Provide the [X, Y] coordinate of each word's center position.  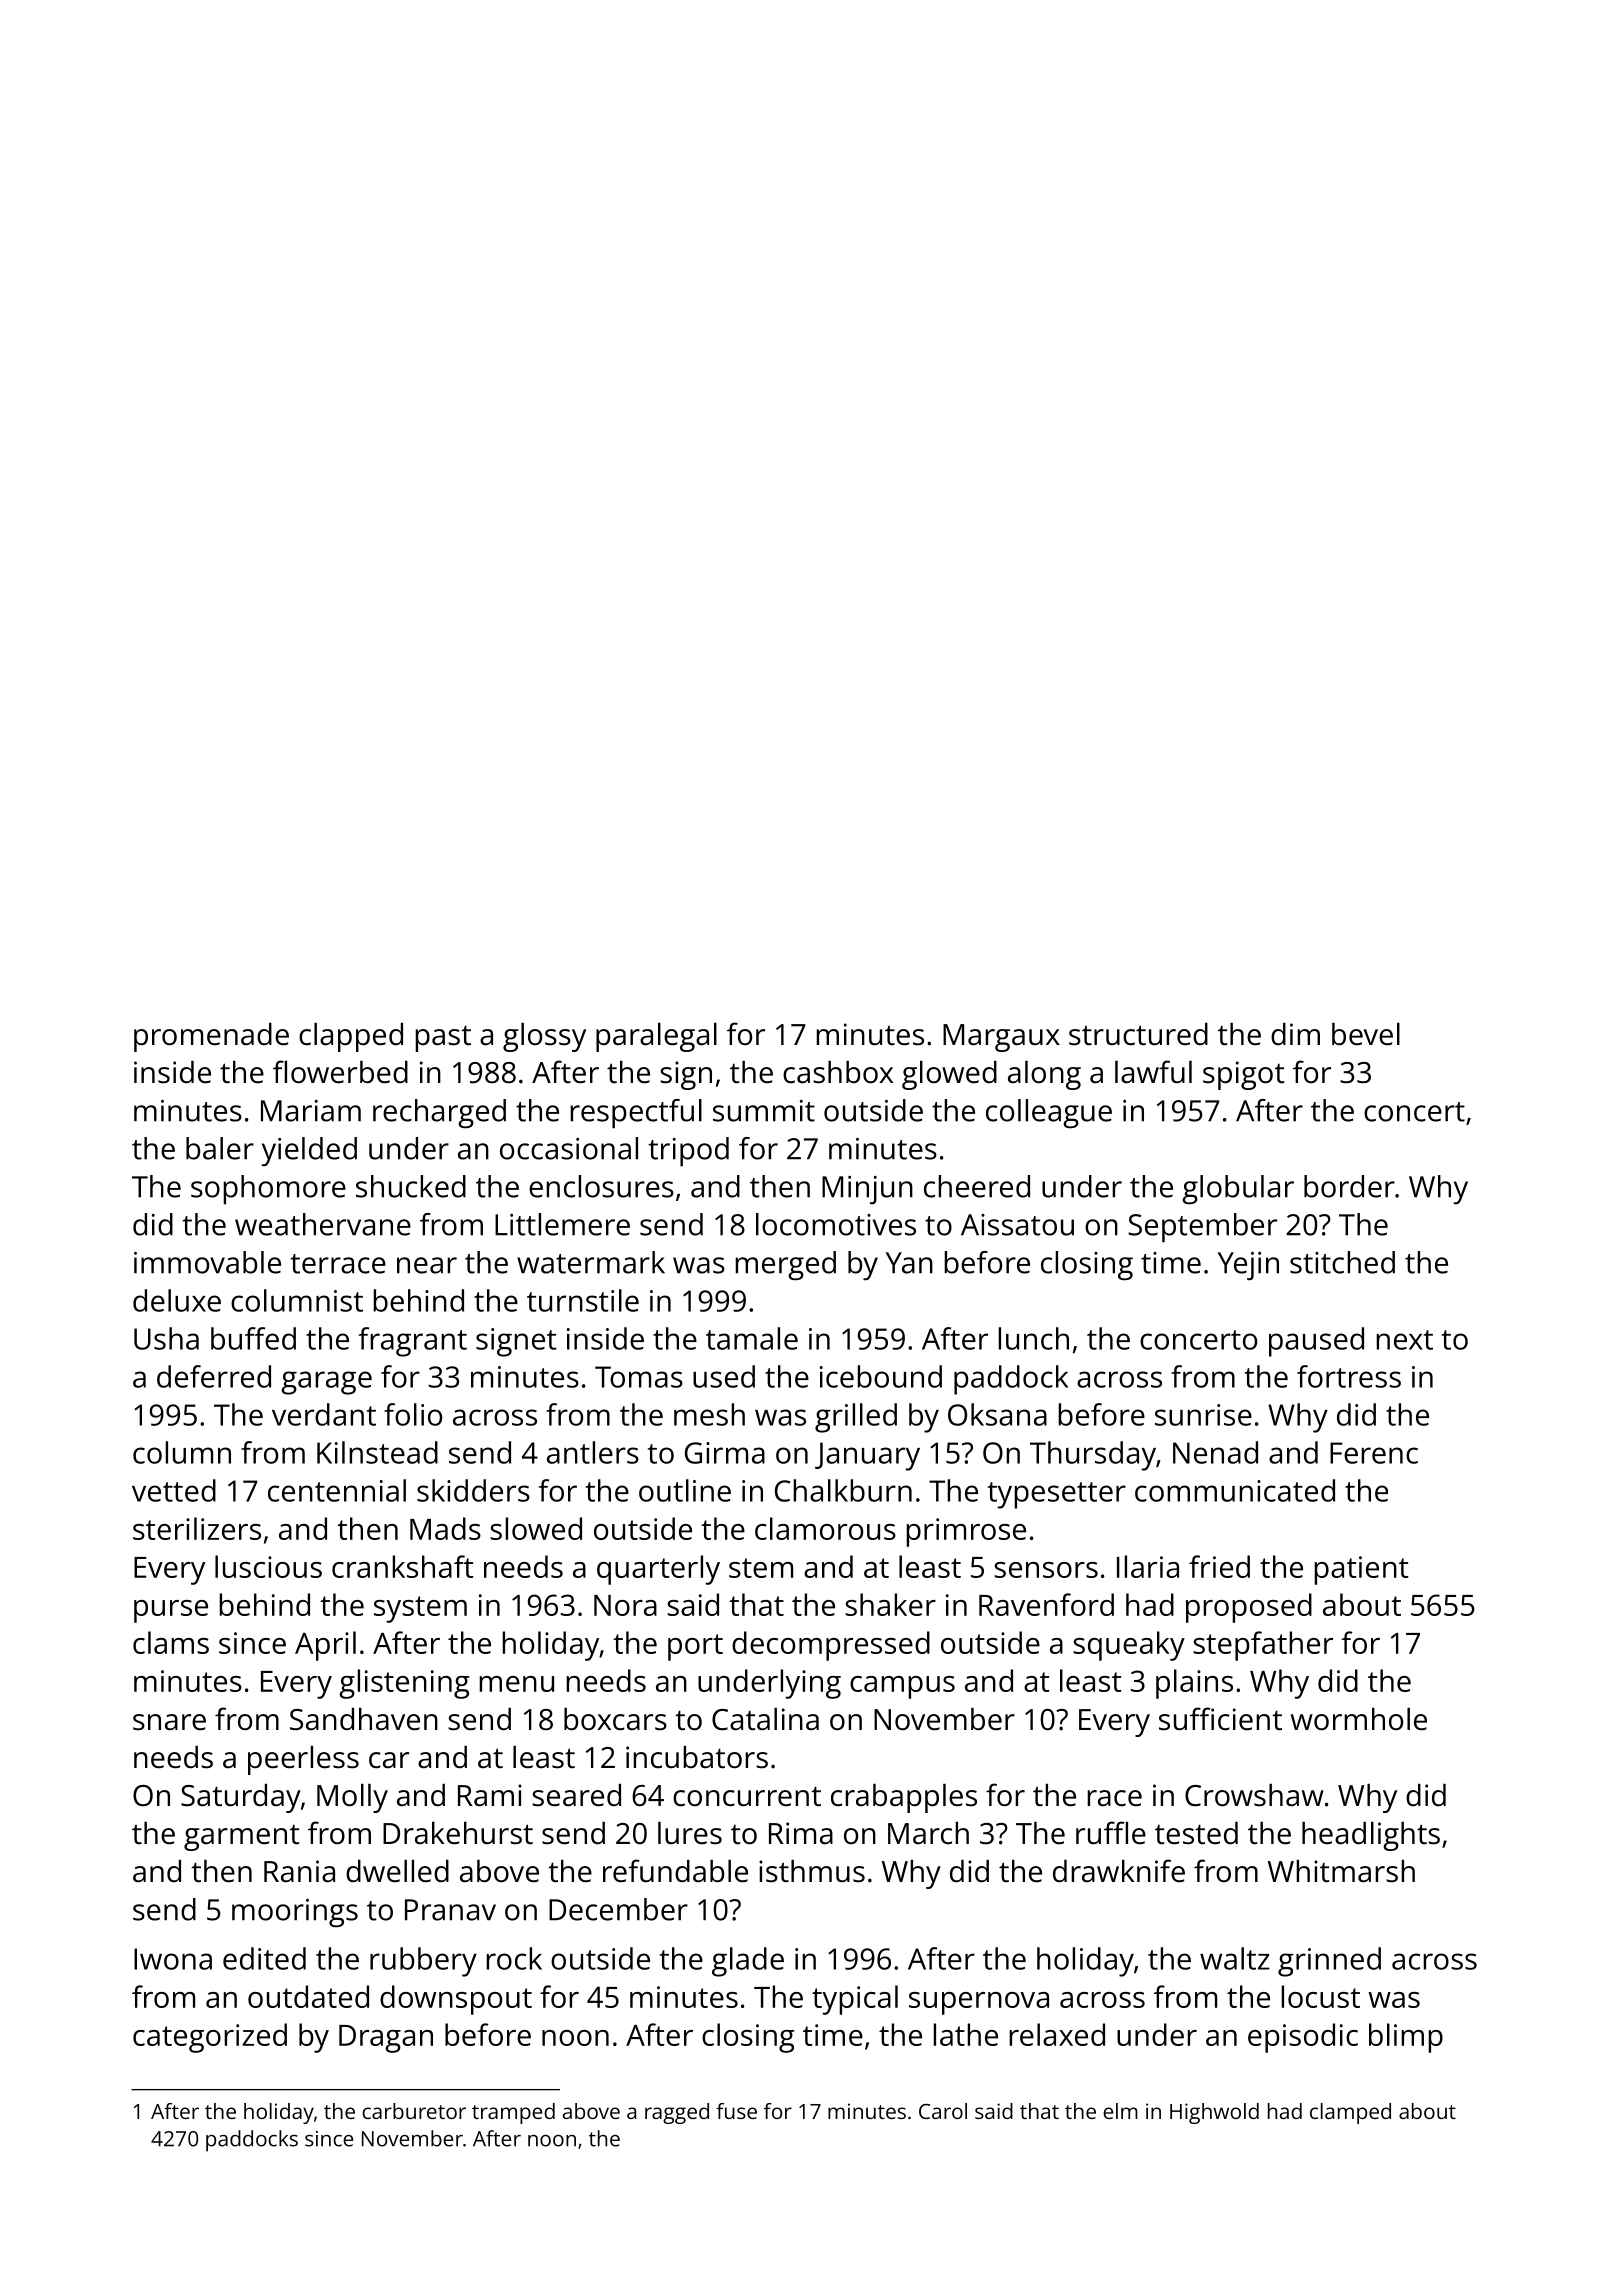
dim [1295, 1034]
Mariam [311, 1111]
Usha [166, 1338]
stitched [1342, 1262]
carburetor [414, 2111]
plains [1194, 1684]
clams [171, 1642]
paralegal [656, 1037]
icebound [881, 1376]
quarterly [658, 1570]
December [618, 1909]
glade [748, 1962]
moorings [295, 1913]
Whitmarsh [1341, 1871]
